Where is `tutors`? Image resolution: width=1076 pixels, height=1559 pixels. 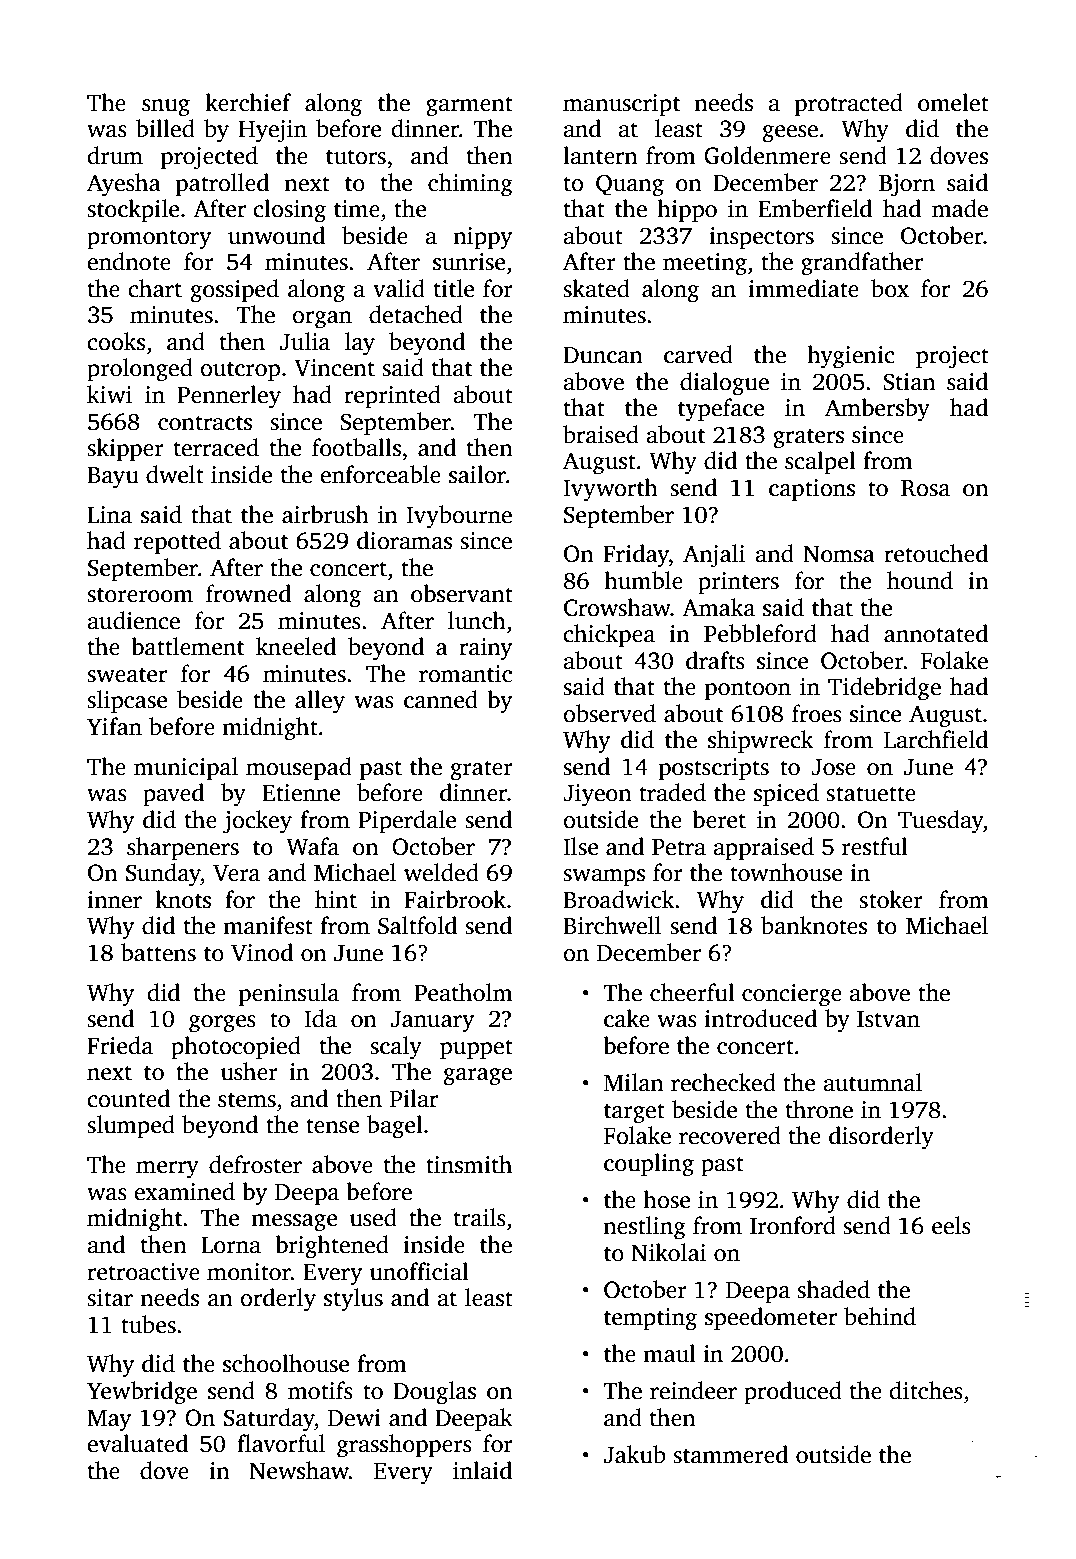
tutors is located at coordinates (356, 157).
